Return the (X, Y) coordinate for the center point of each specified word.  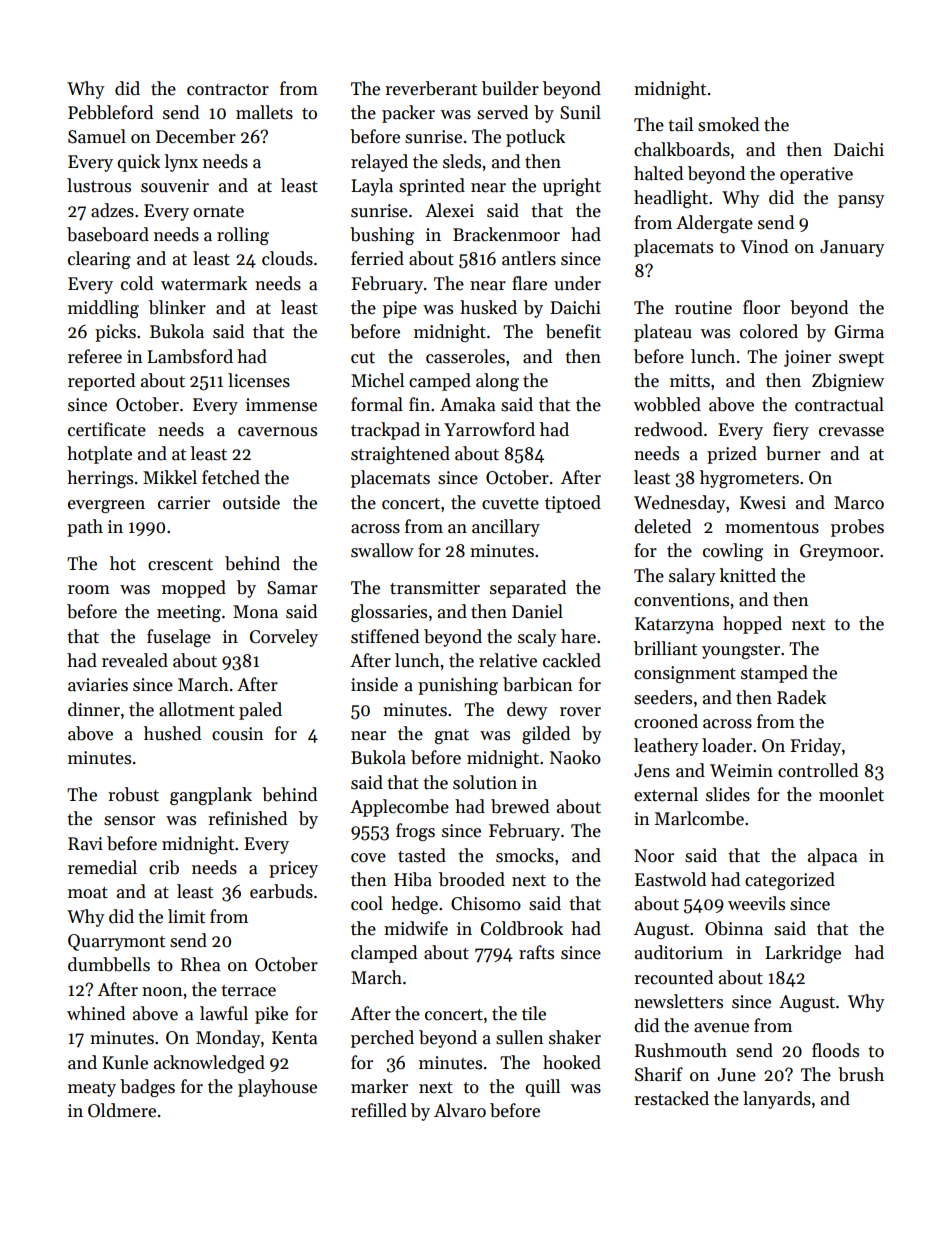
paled (260, 711)
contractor (228, 90)
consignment (685, 674)
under (577, 283)
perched (382, 1039)
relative (508, 660)
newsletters (678, 1001)
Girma (859, 332)
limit (186, 916)
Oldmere (122, 1110)
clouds (287, 258)
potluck (535, 138)
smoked (728, 124)
